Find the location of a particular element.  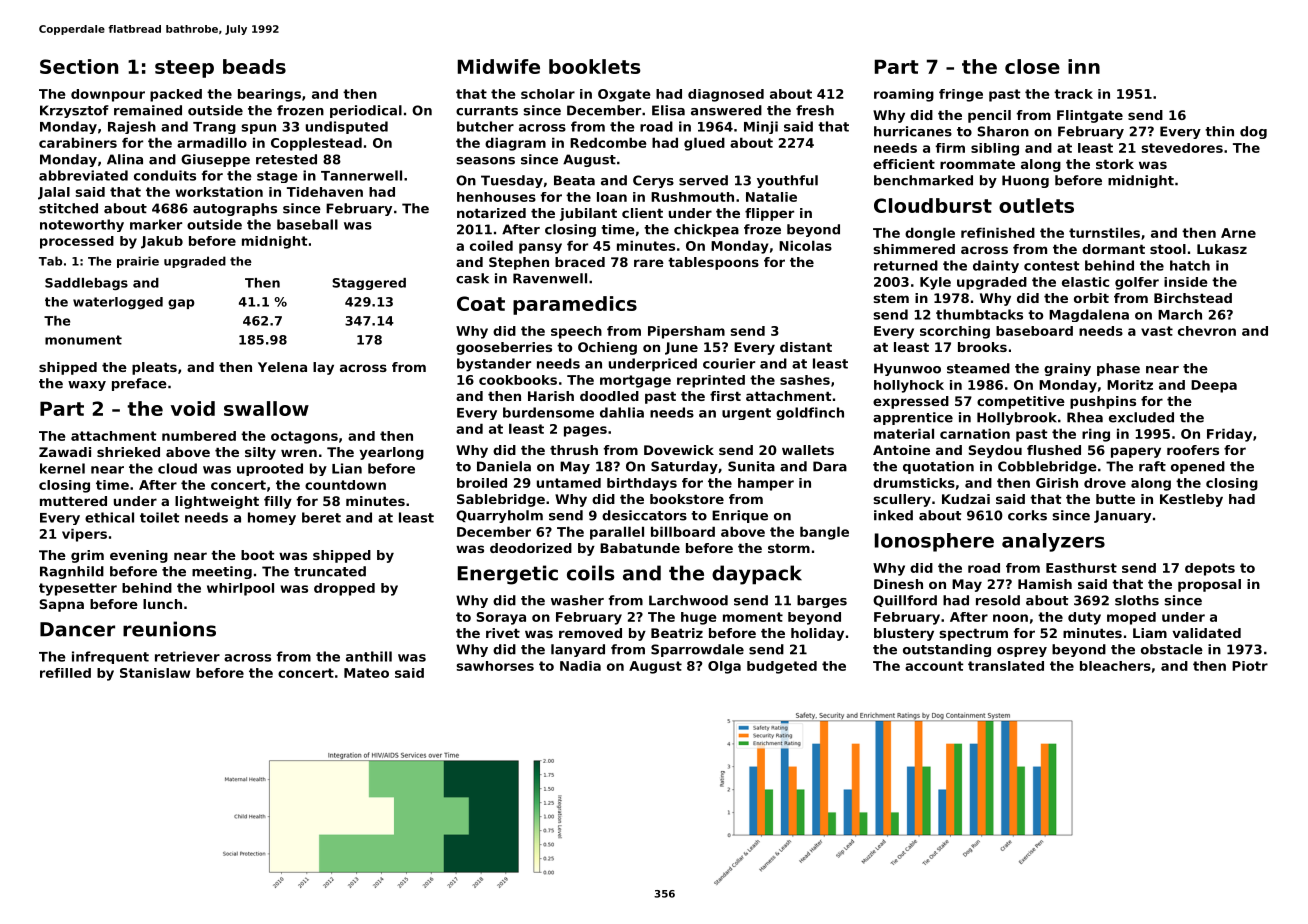

courier is located at coordinates (729, 363).
